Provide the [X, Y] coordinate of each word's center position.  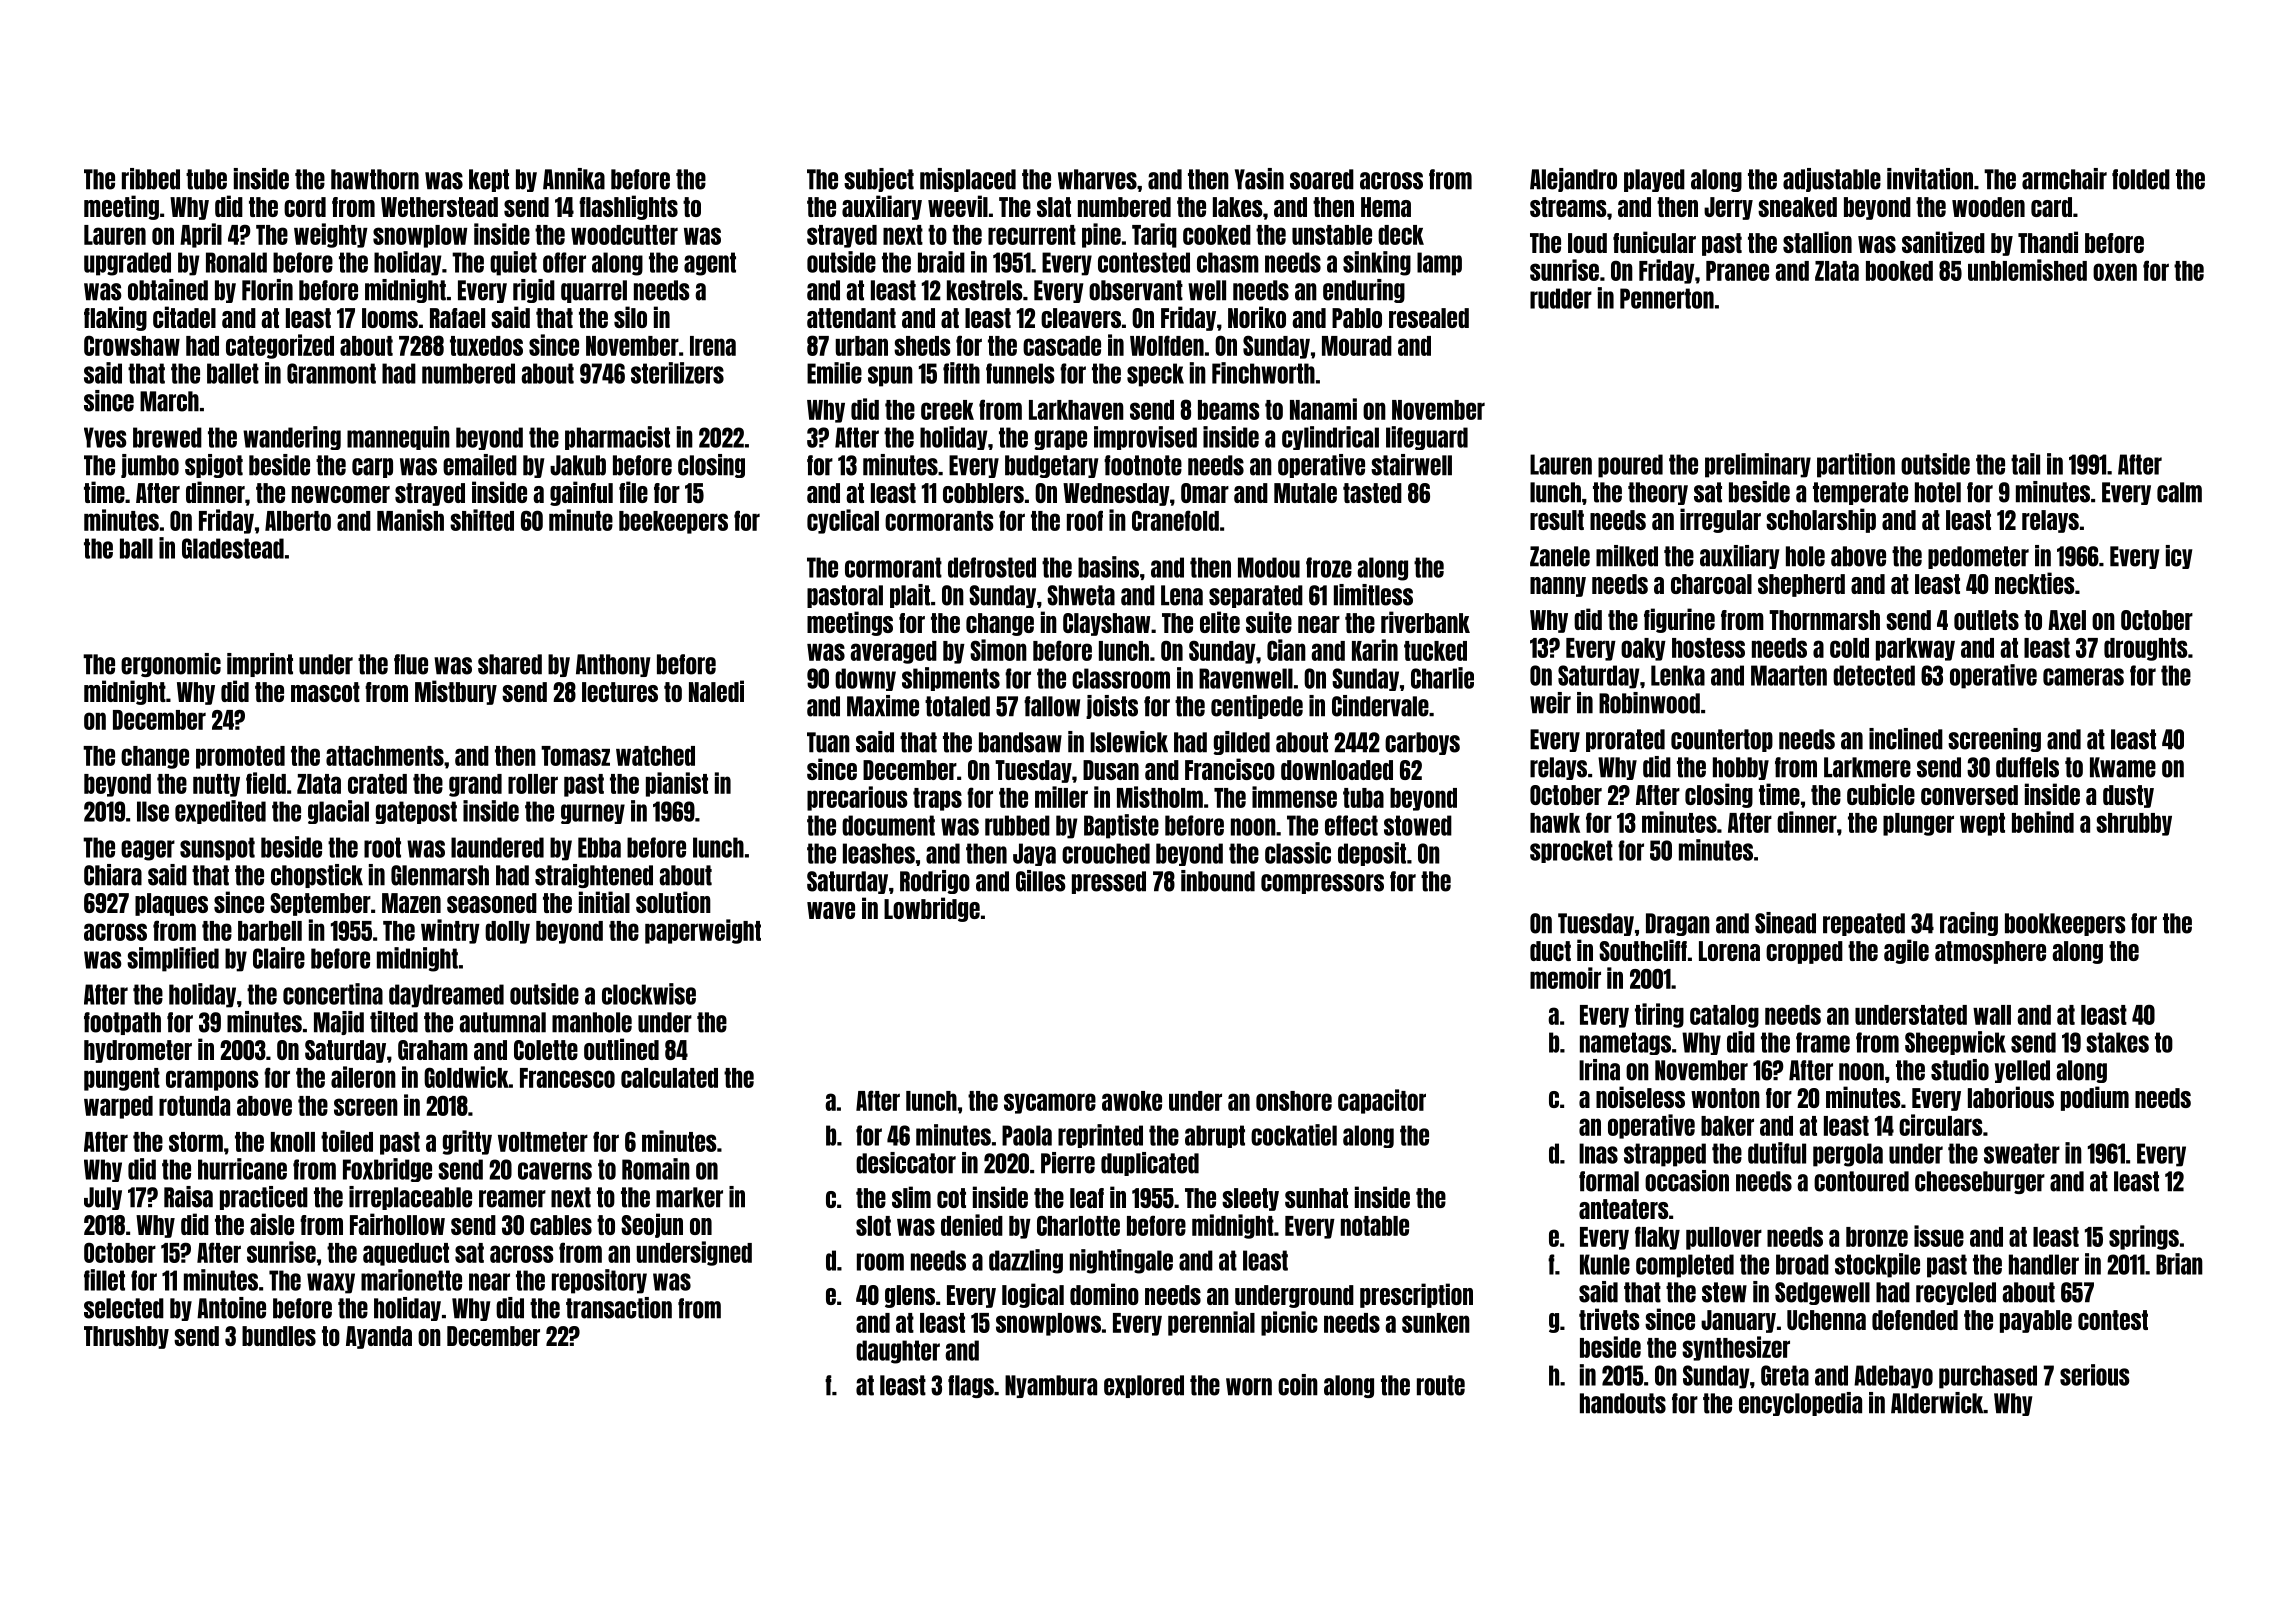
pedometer [1978, 557]
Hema [1386, 207]
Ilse [153, 811]
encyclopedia [1800, 1404]
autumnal [502, 1022]
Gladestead [233, 548]
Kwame [2123, 767]
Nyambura [1051, 1386]
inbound [1218, 881]
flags [971, 1386]
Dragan [1678, 924]
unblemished [2027, 270]
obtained [168, 290]
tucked [1435, 651]
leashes [879, 853]
